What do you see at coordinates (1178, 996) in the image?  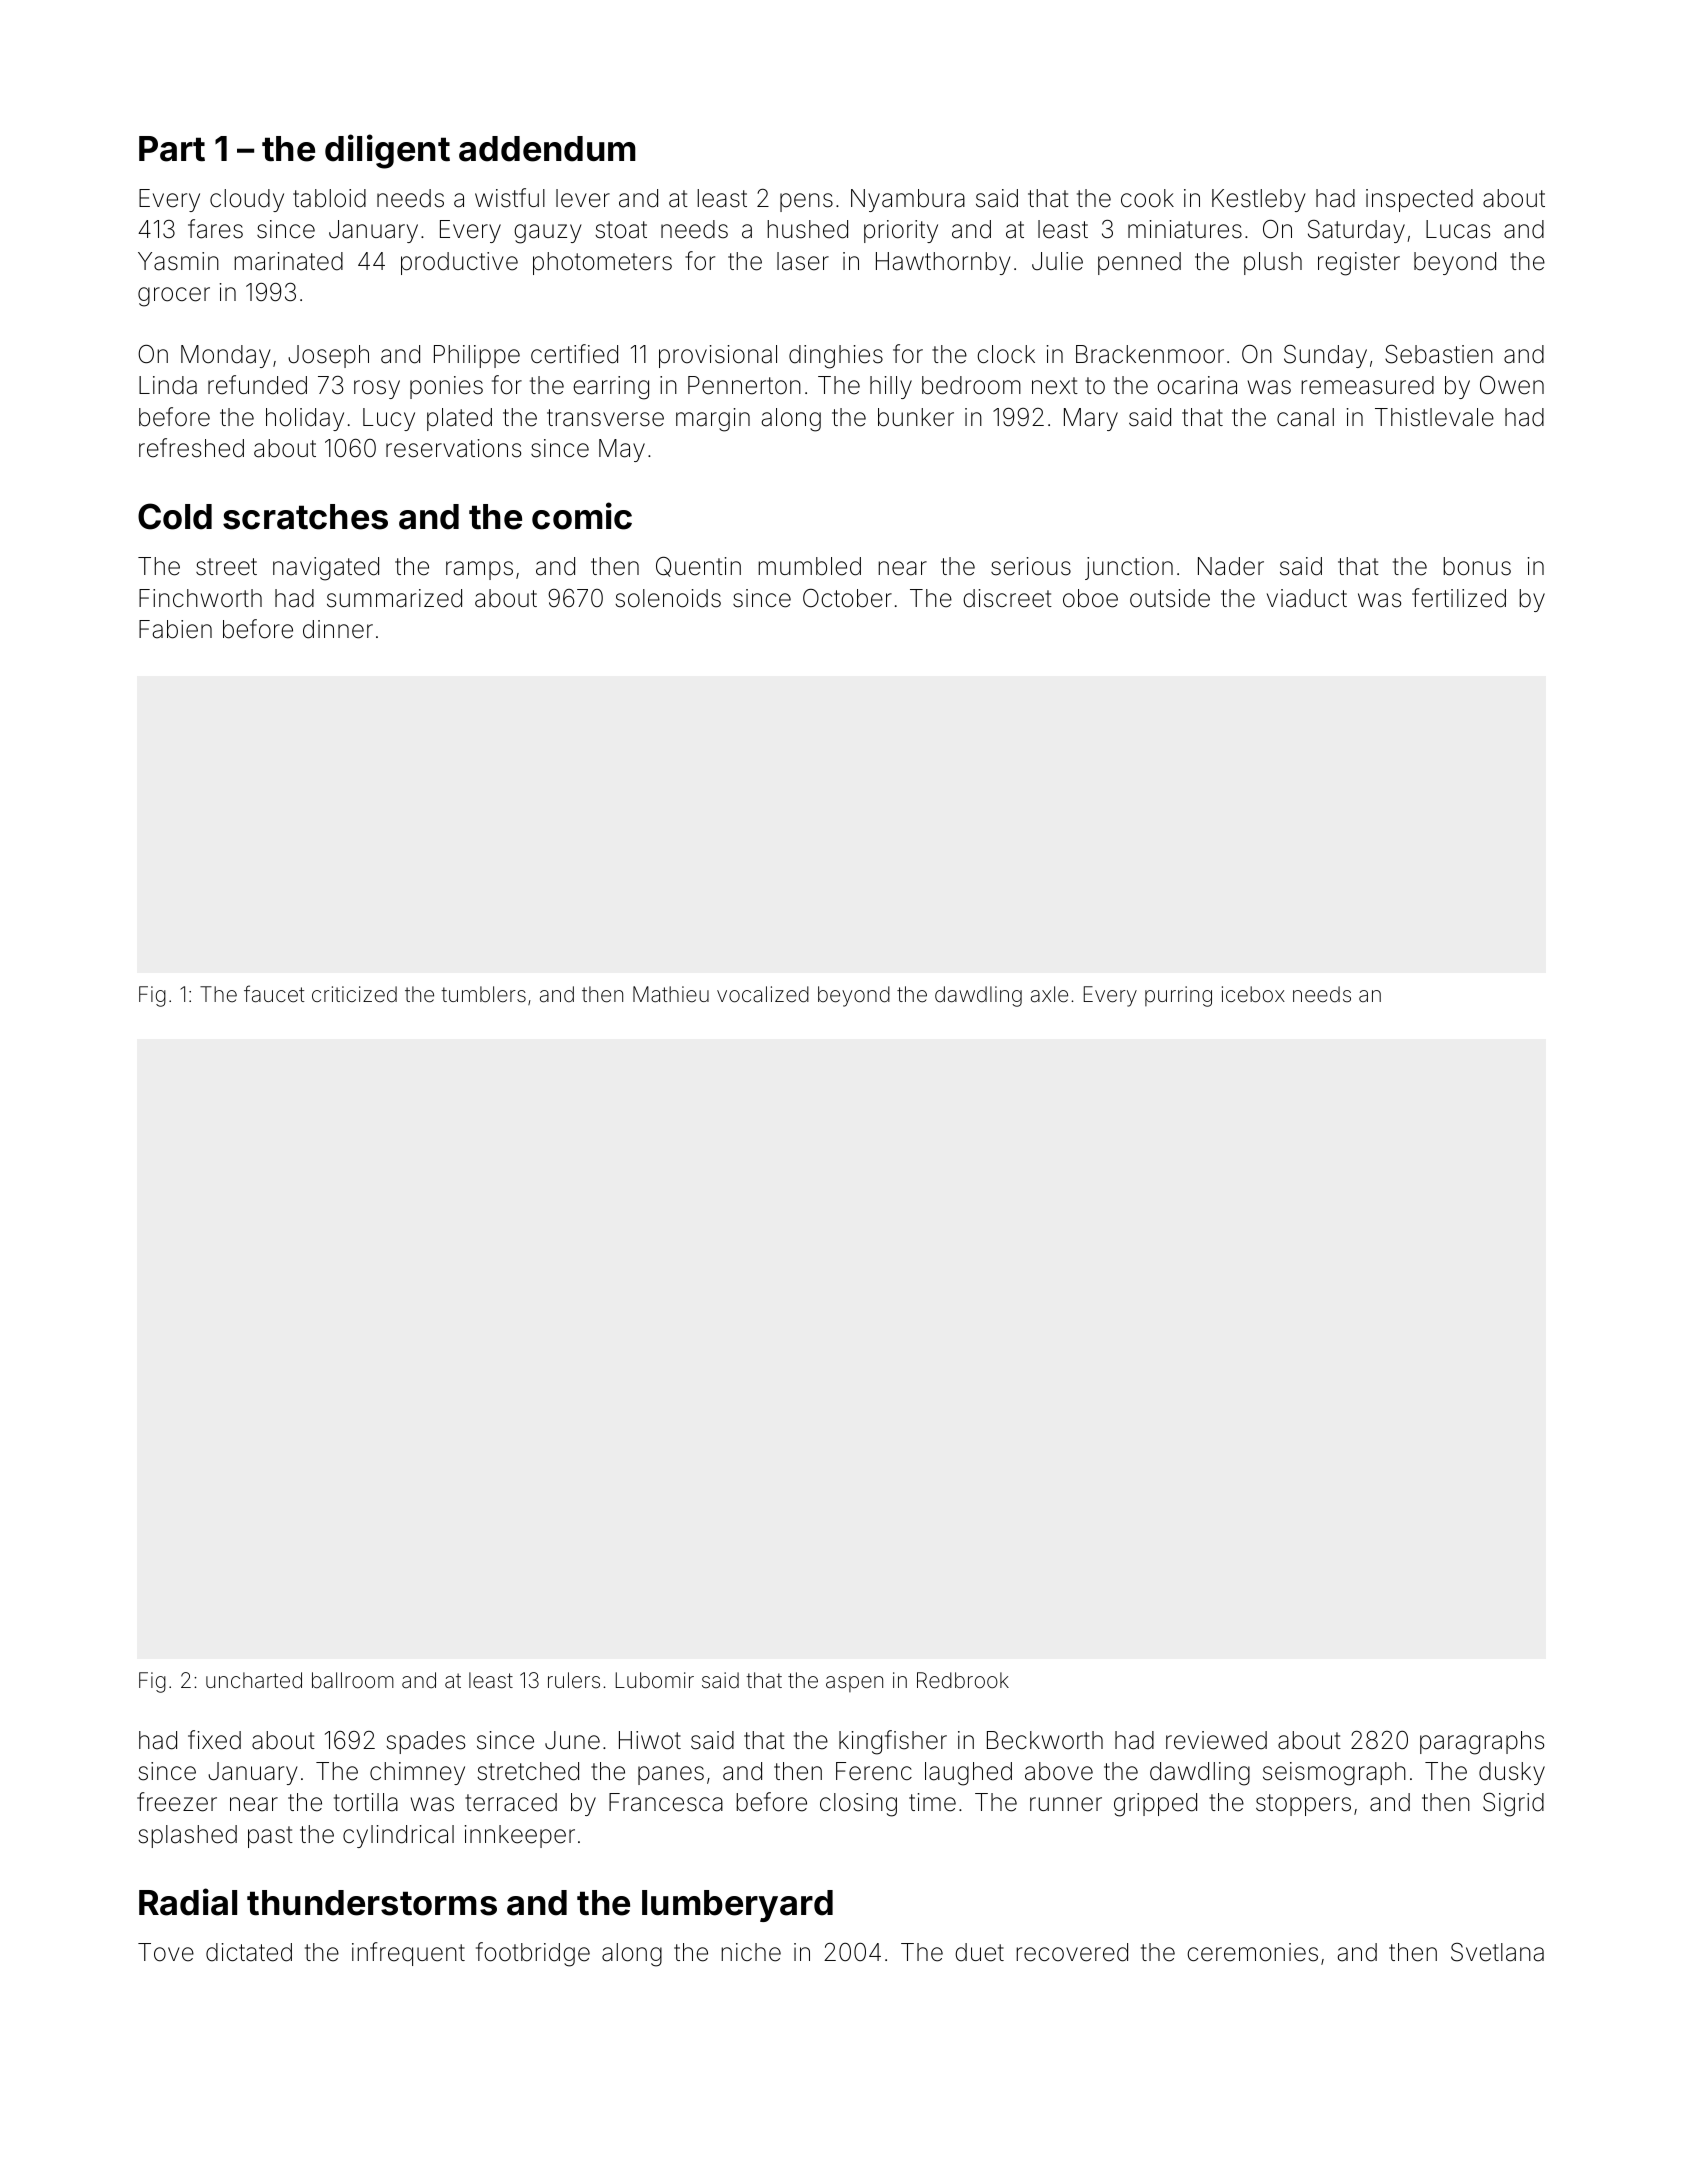 I see `purring` at bounding box center [1178, 996].
